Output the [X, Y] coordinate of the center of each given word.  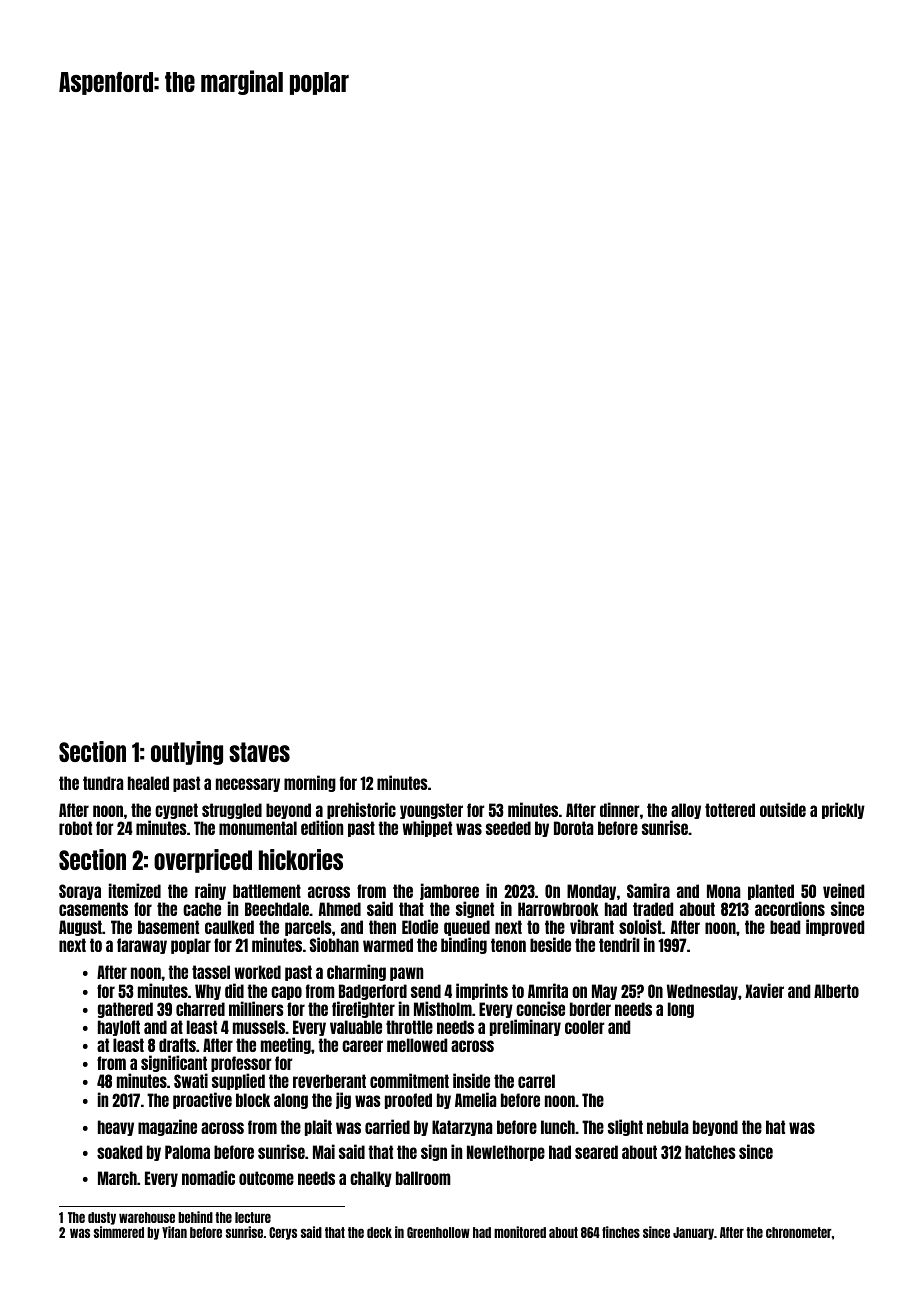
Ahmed [340, 909]
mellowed [417, 1045]
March [117, 1178]
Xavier [764, 990]
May [604, 992]
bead [785, 927]
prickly [843, 810]
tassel [211, 972]
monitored [520, 1232]
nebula [668, 1127]
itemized [135, 890]
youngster [431, 811]
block [253, 1100]
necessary [248, 785]
